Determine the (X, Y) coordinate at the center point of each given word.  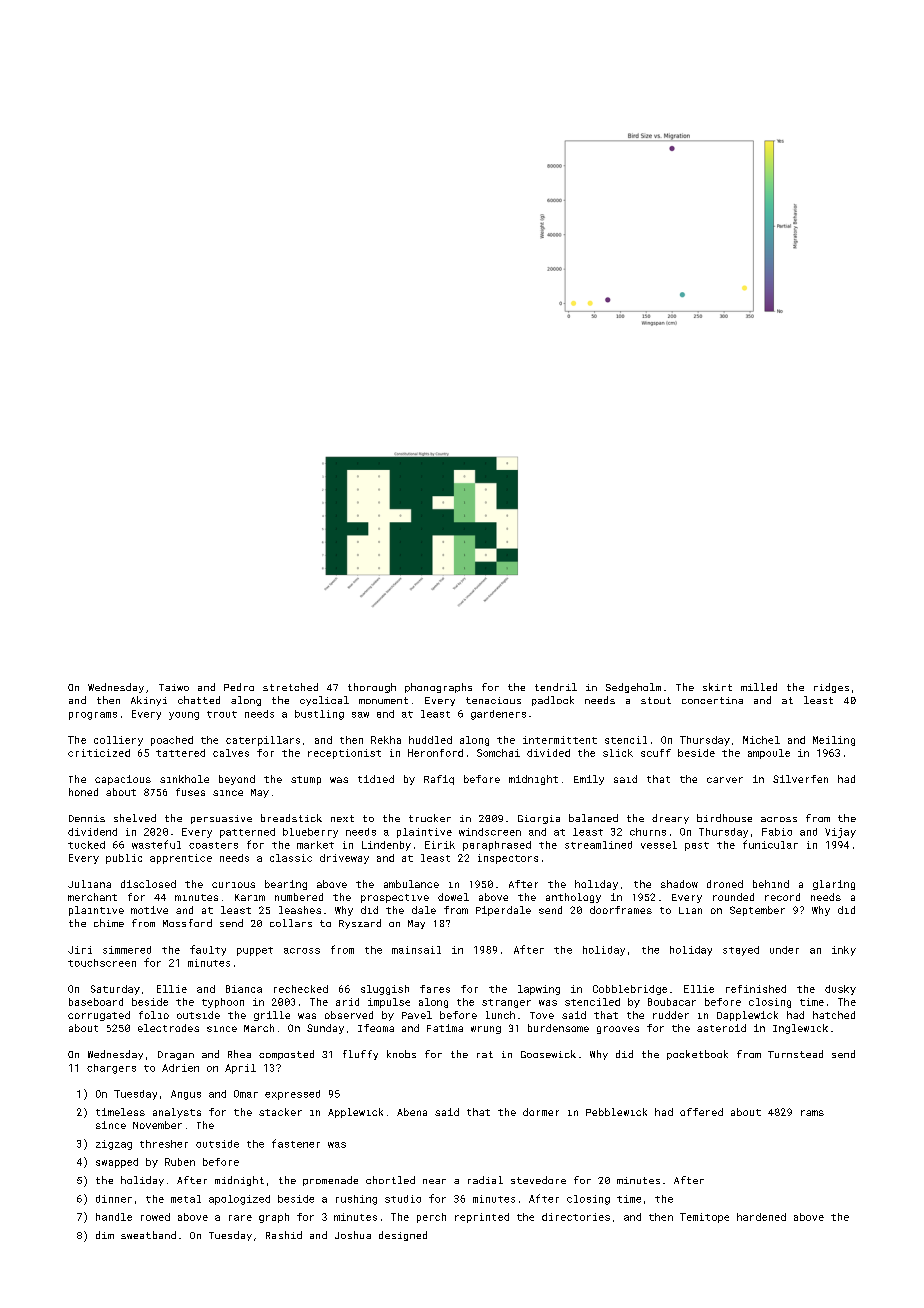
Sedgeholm (633, 688)
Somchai (498, 753)
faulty (208, 950)
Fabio (777, 832)
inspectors (508, 859)
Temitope (704, 1218)
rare (240, 1218)
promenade (330, 1181)
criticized (99, 753)
